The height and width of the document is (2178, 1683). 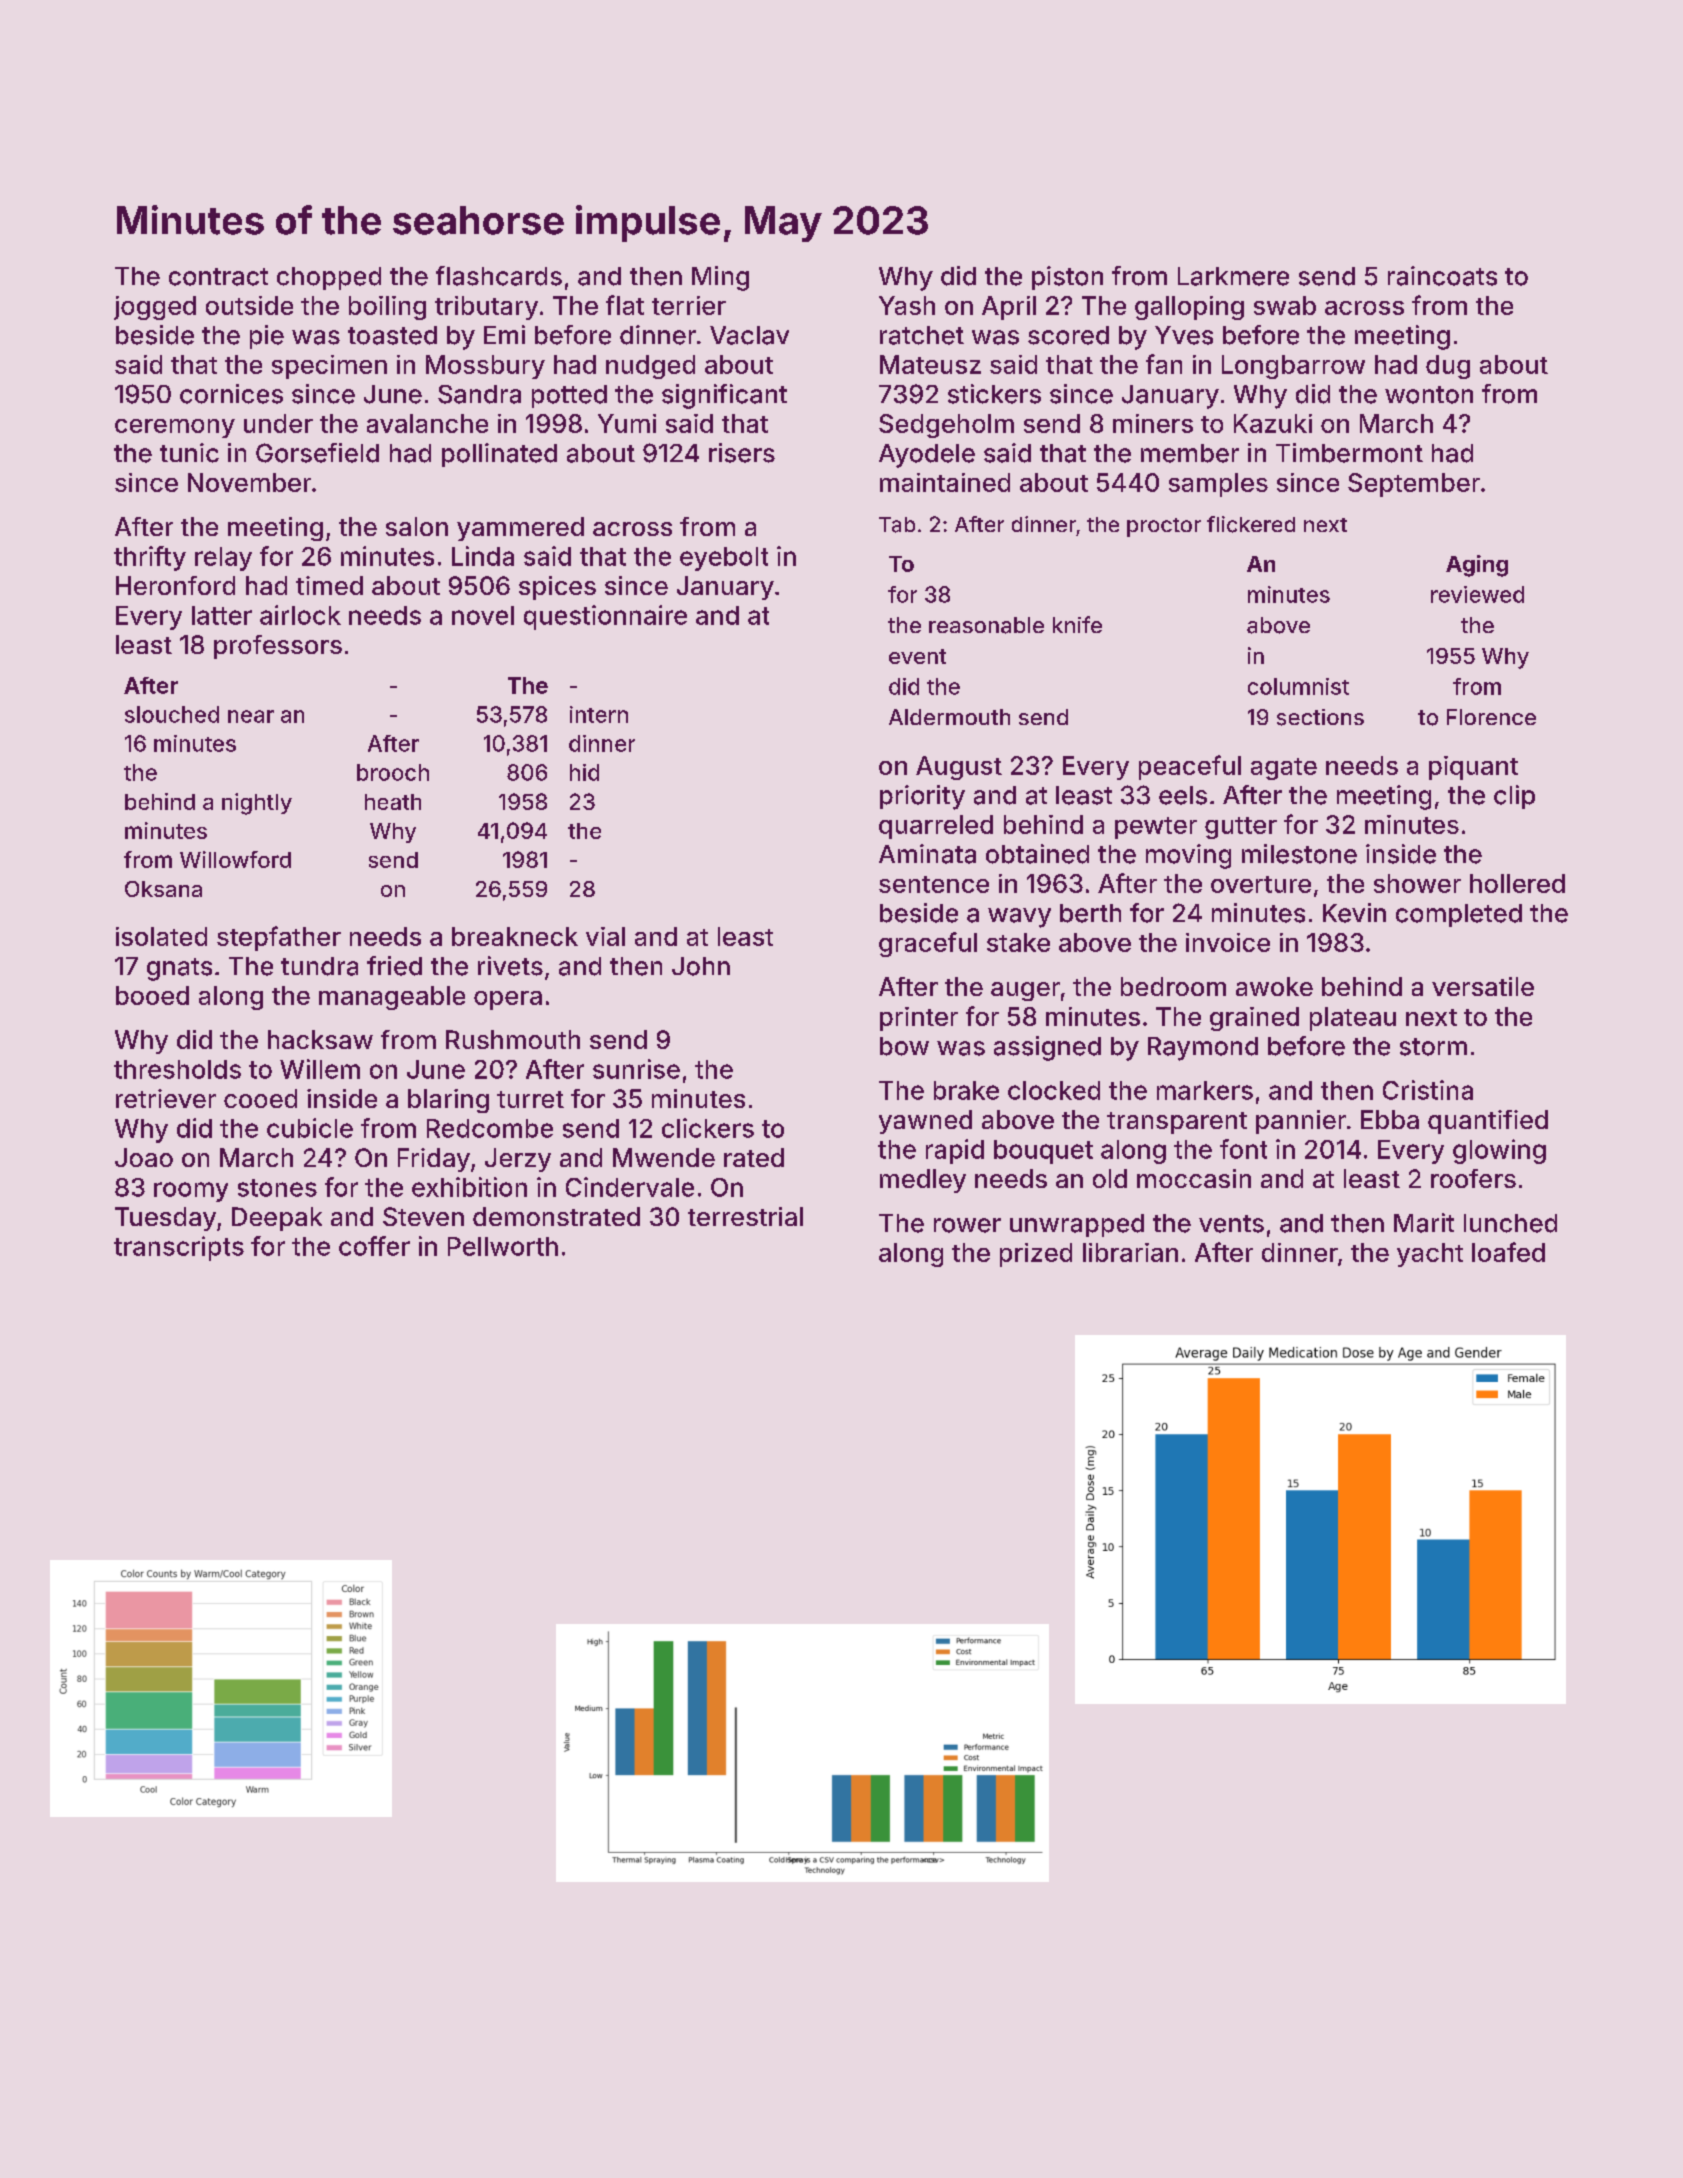 I want to click on milestone, so click(x=1299, y=854).
